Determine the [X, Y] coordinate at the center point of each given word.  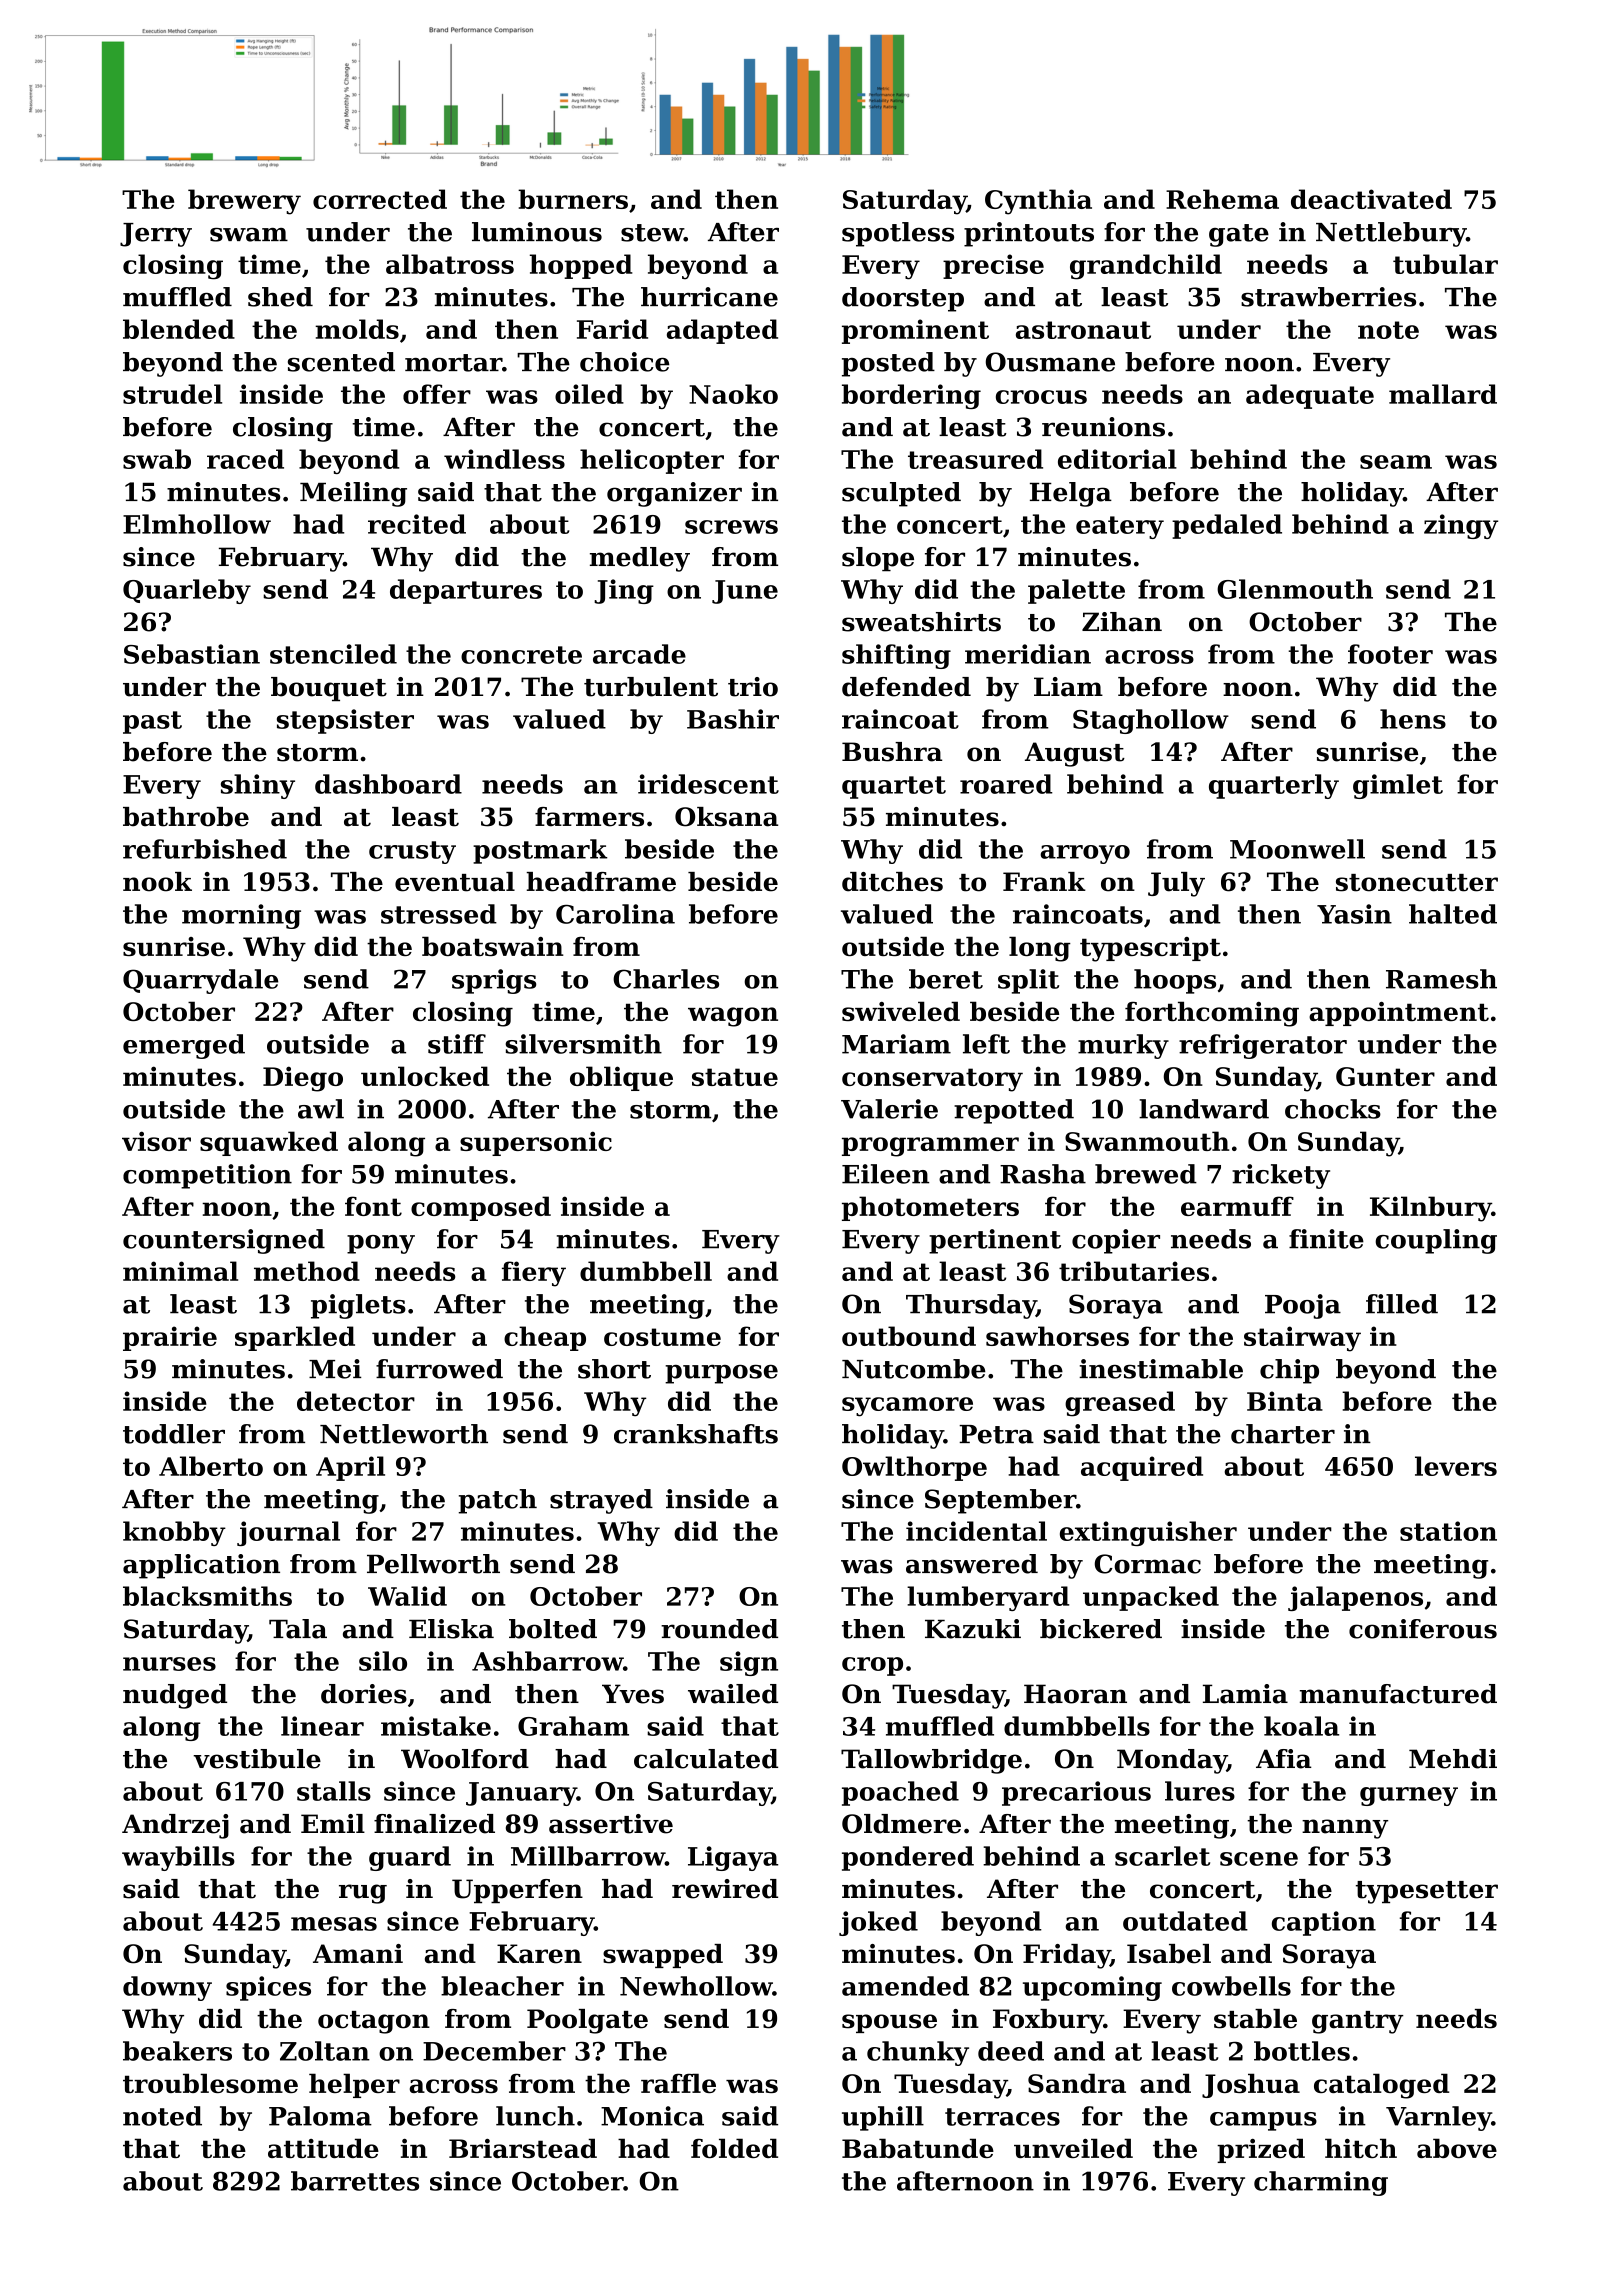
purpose [721, 1374]
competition [207, 1176]
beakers [177, 2051]
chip [1289, 1371]
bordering [911, 396]
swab [157, 459]
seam [1396, 462]
